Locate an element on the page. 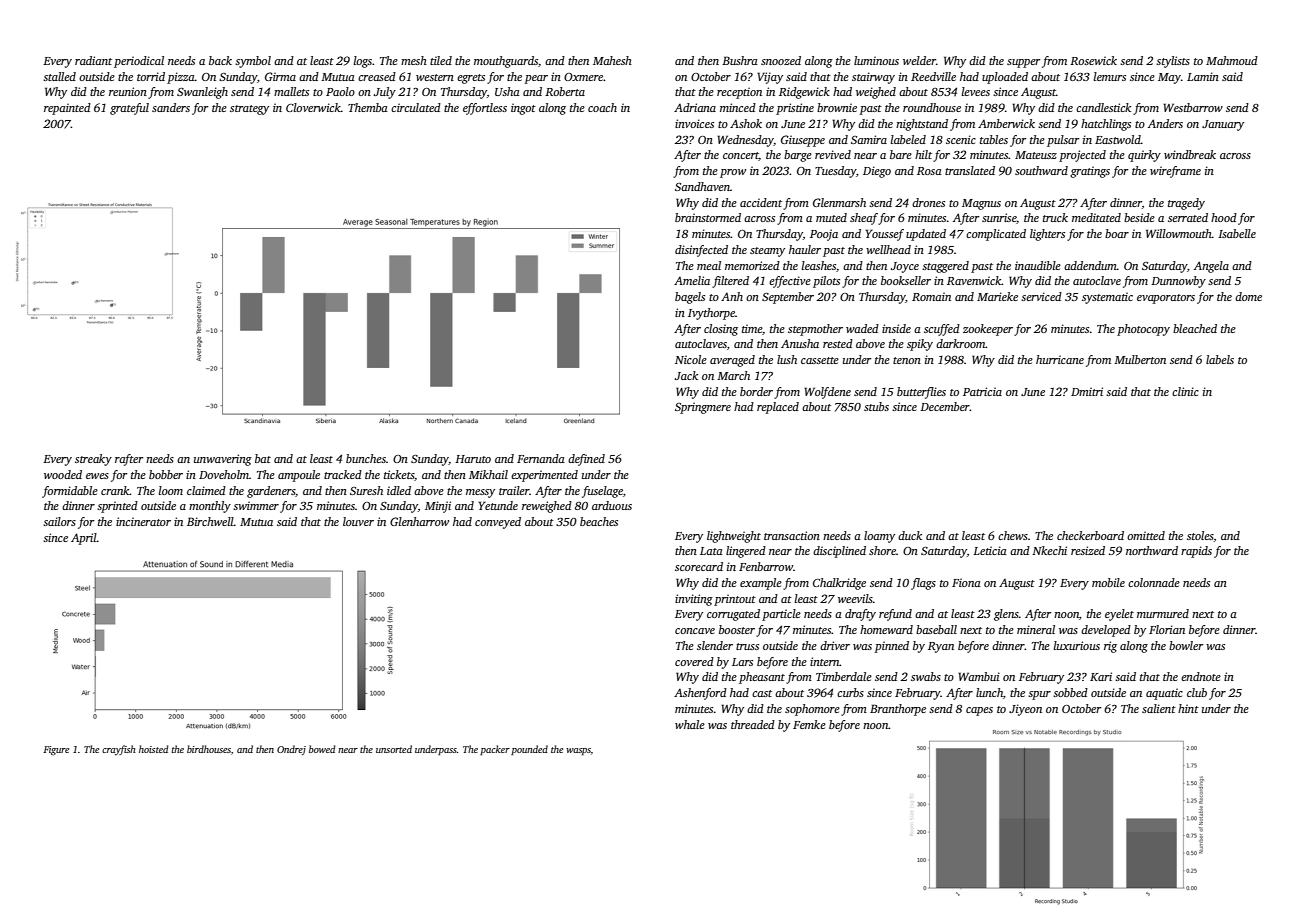  Adriana is located at coordinates (695, 107).
